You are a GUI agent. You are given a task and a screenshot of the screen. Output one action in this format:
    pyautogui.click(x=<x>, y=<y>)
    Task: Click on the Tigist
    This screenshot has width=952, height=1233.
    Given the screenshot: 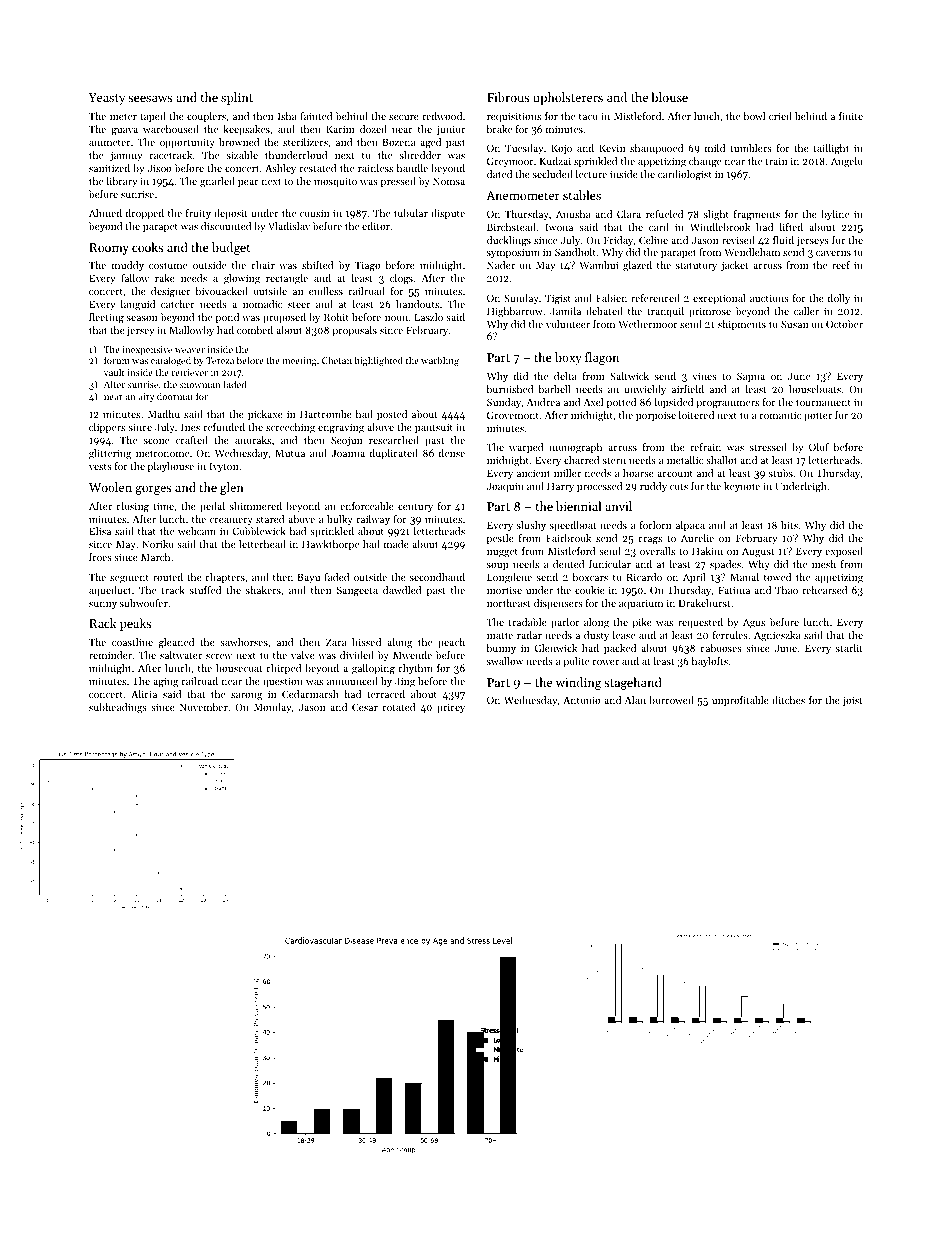 What is the action you would take?
    pyautogui.click(x=558, y=299)
